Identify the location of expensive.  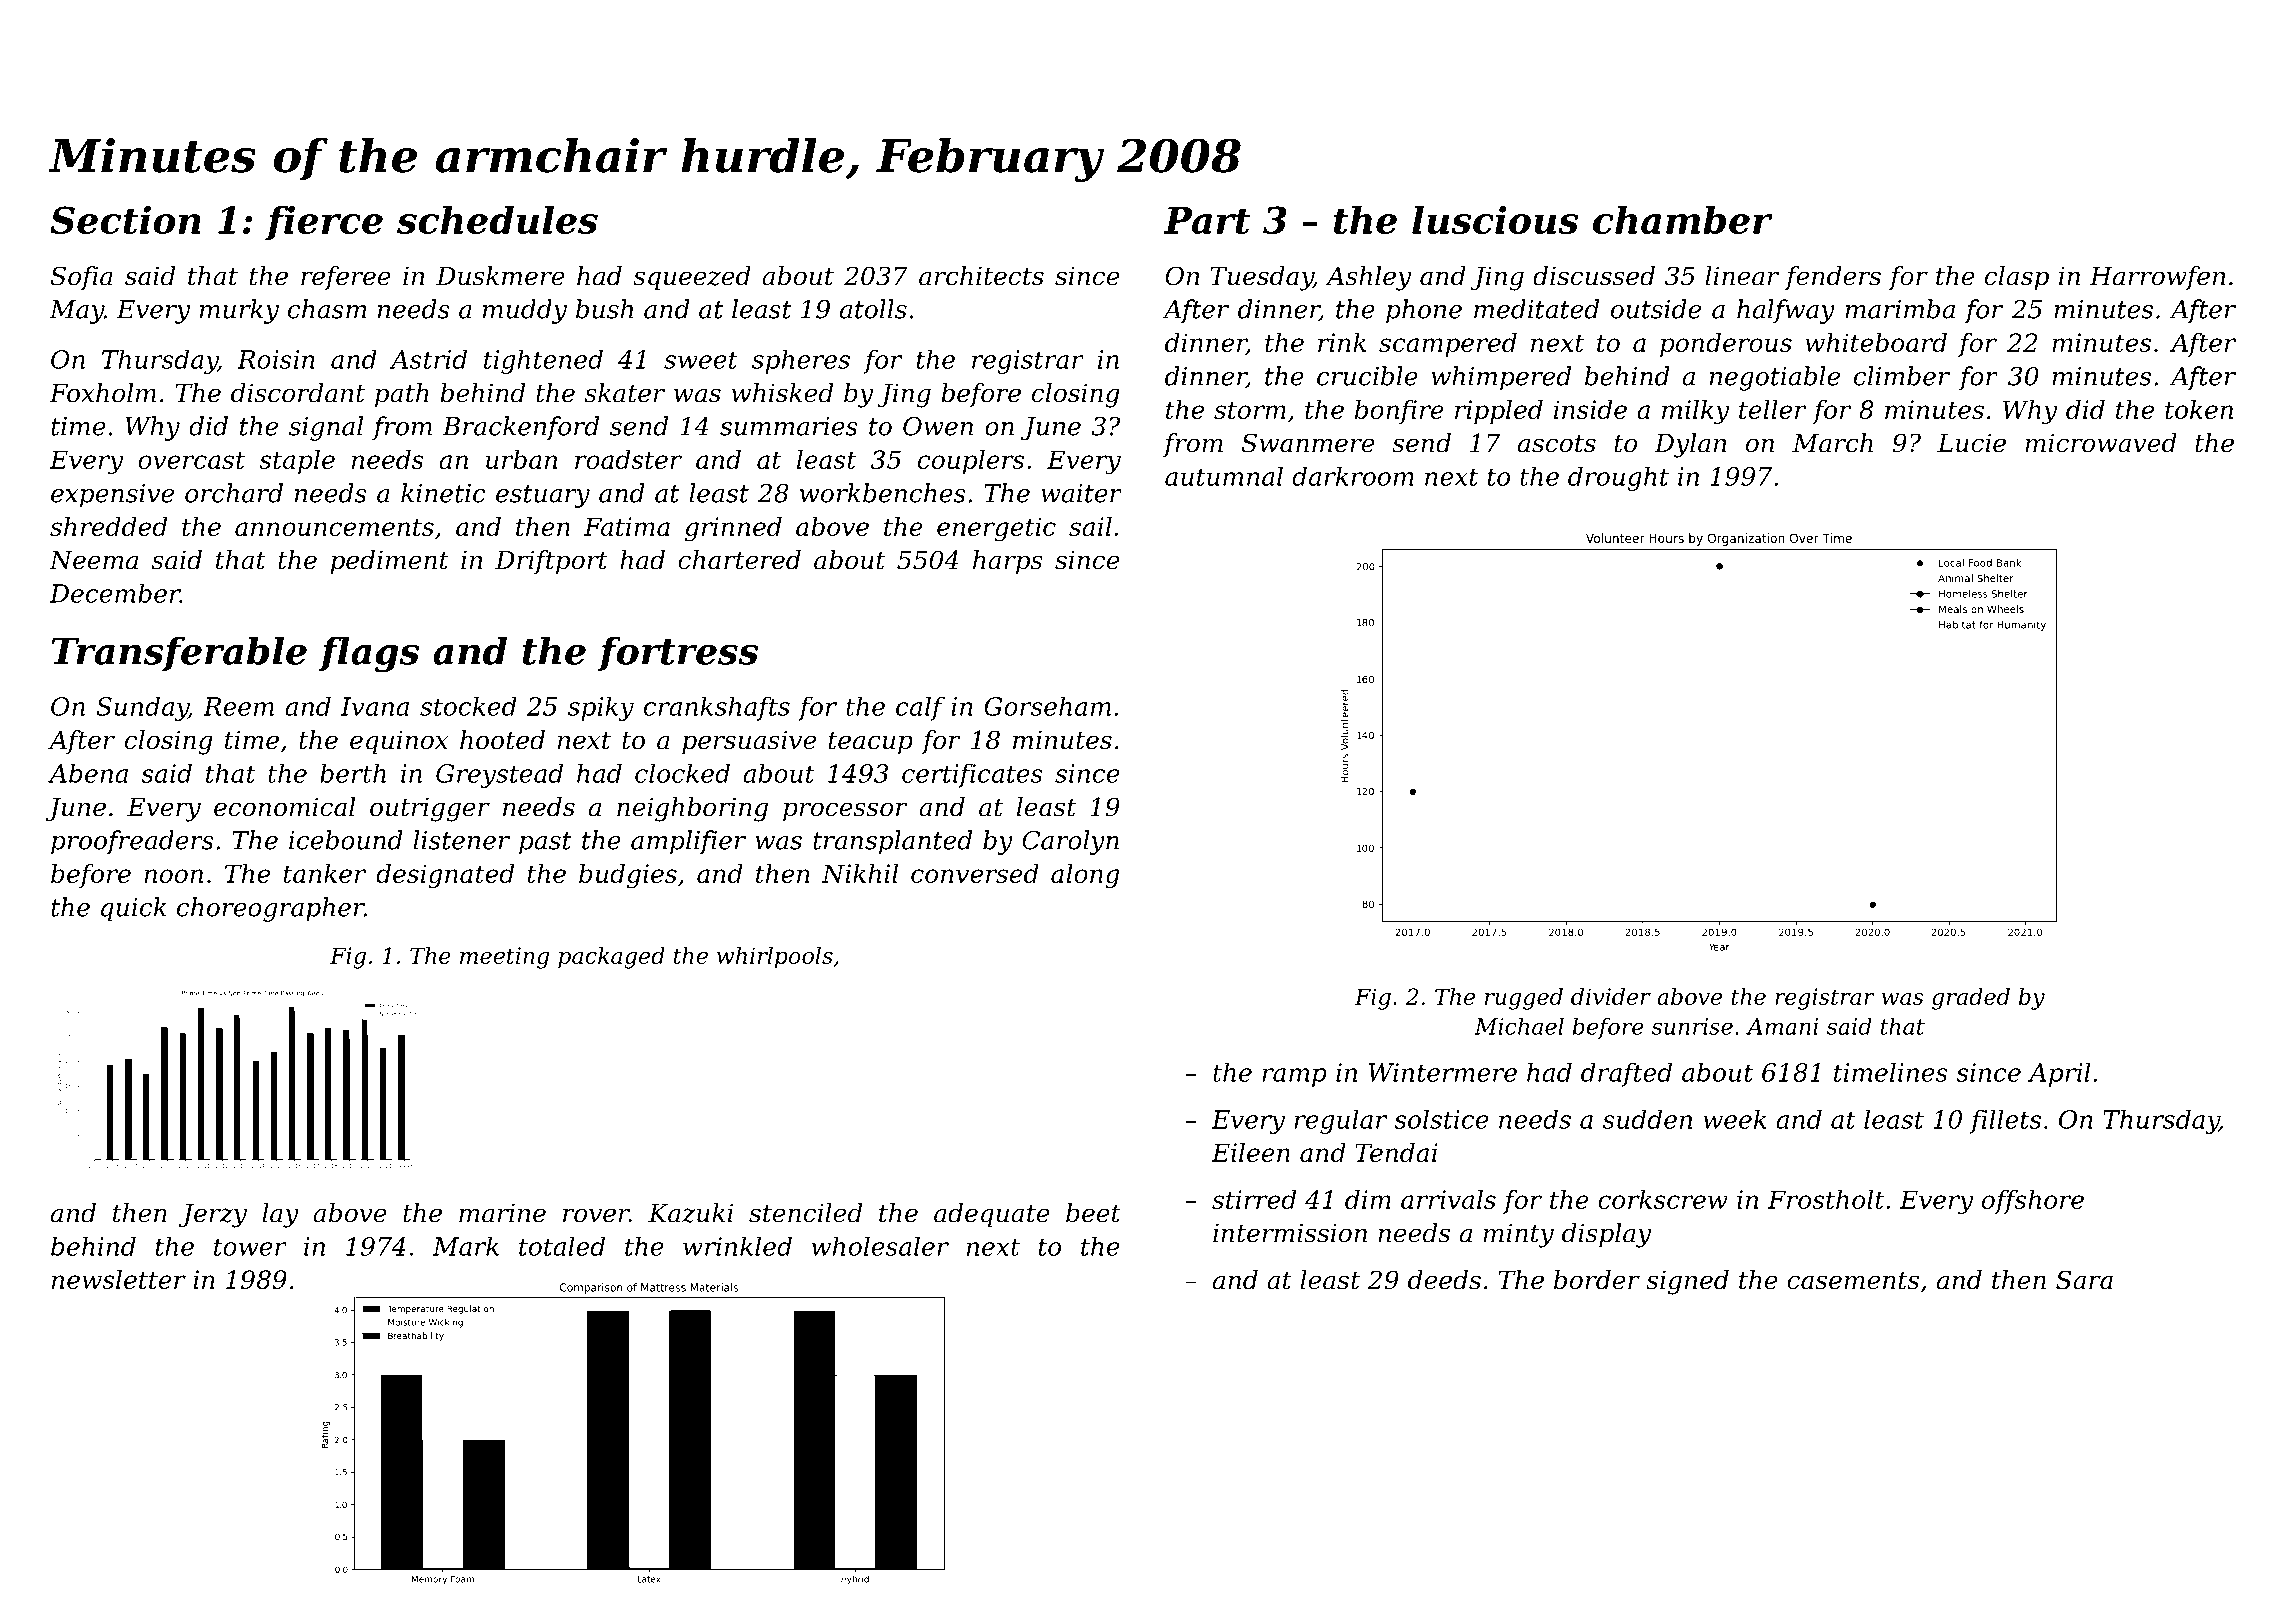
(112, 496).
